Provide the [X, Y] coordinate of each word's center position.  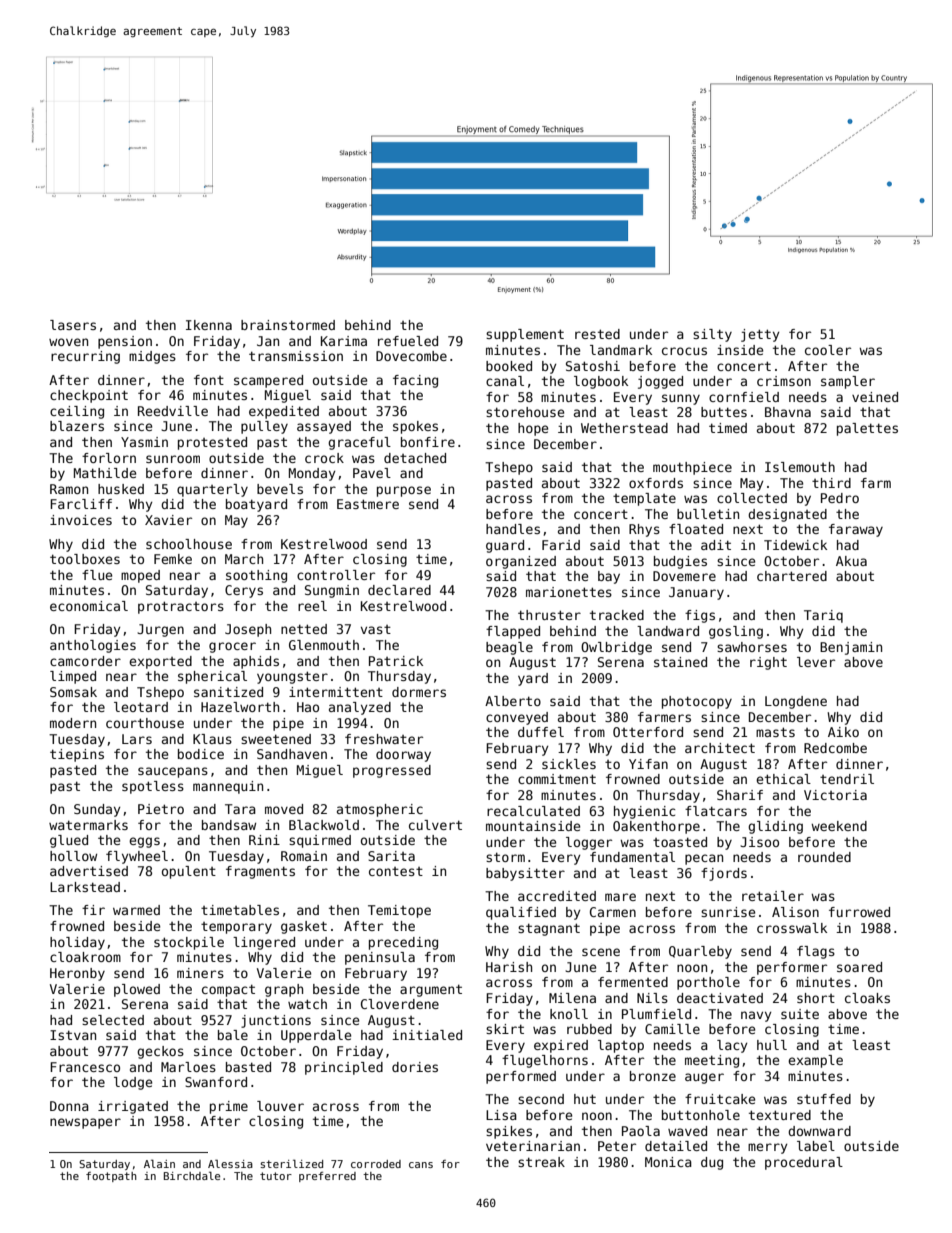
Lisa [501, 1115]
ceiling [77, 412]
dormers [419, 692]
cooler [828, 350]
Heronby [77, 974]
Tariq [823, 616]
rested [597, 334]
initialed [427, 1035]
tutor [276, 1176]
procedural [804, 1163]
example [815, 1061]
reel [312, 606]
